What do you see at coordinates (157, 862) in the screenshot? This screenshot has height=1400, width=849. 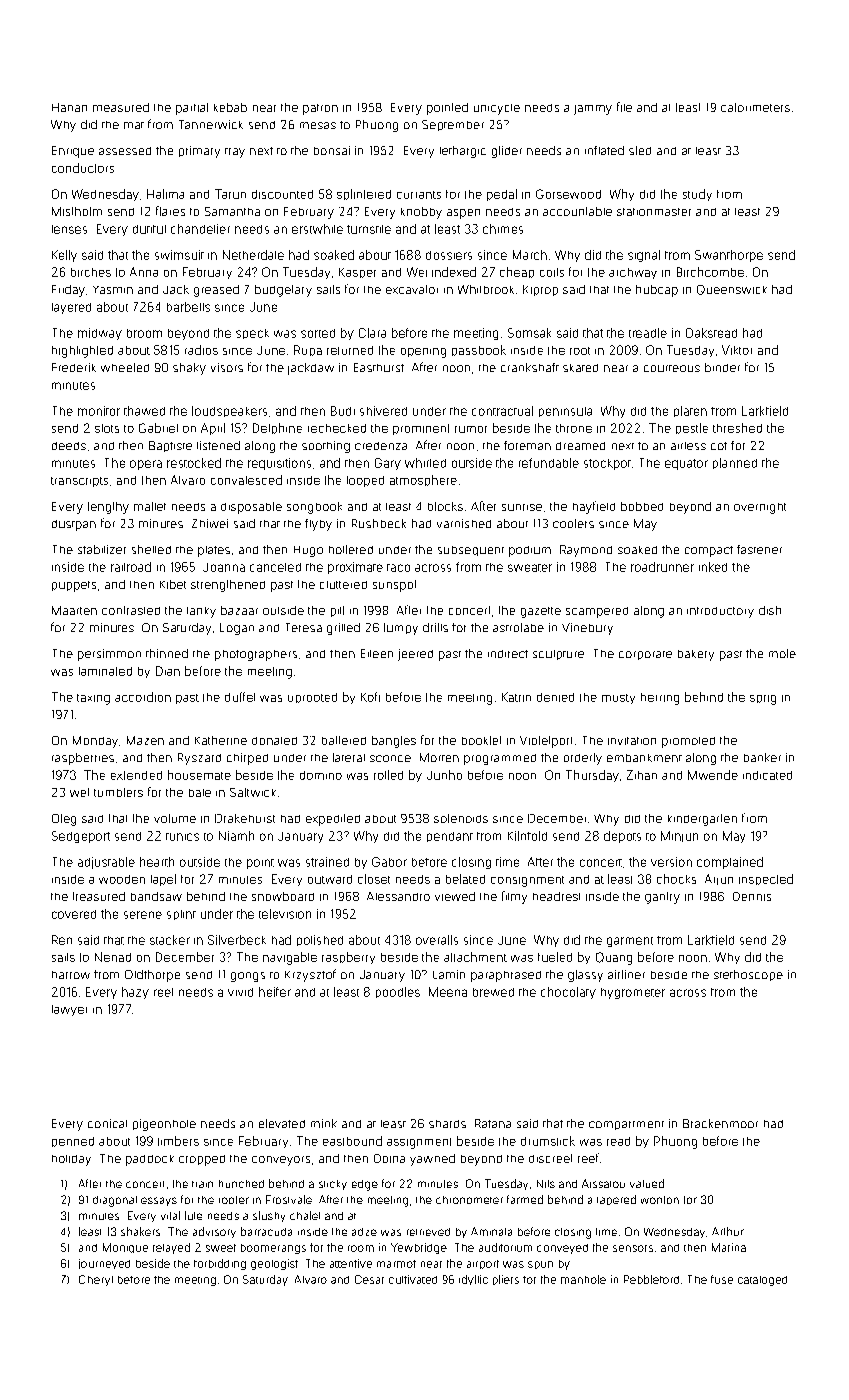 I see `hearth` at bounding box center [157, 862].
